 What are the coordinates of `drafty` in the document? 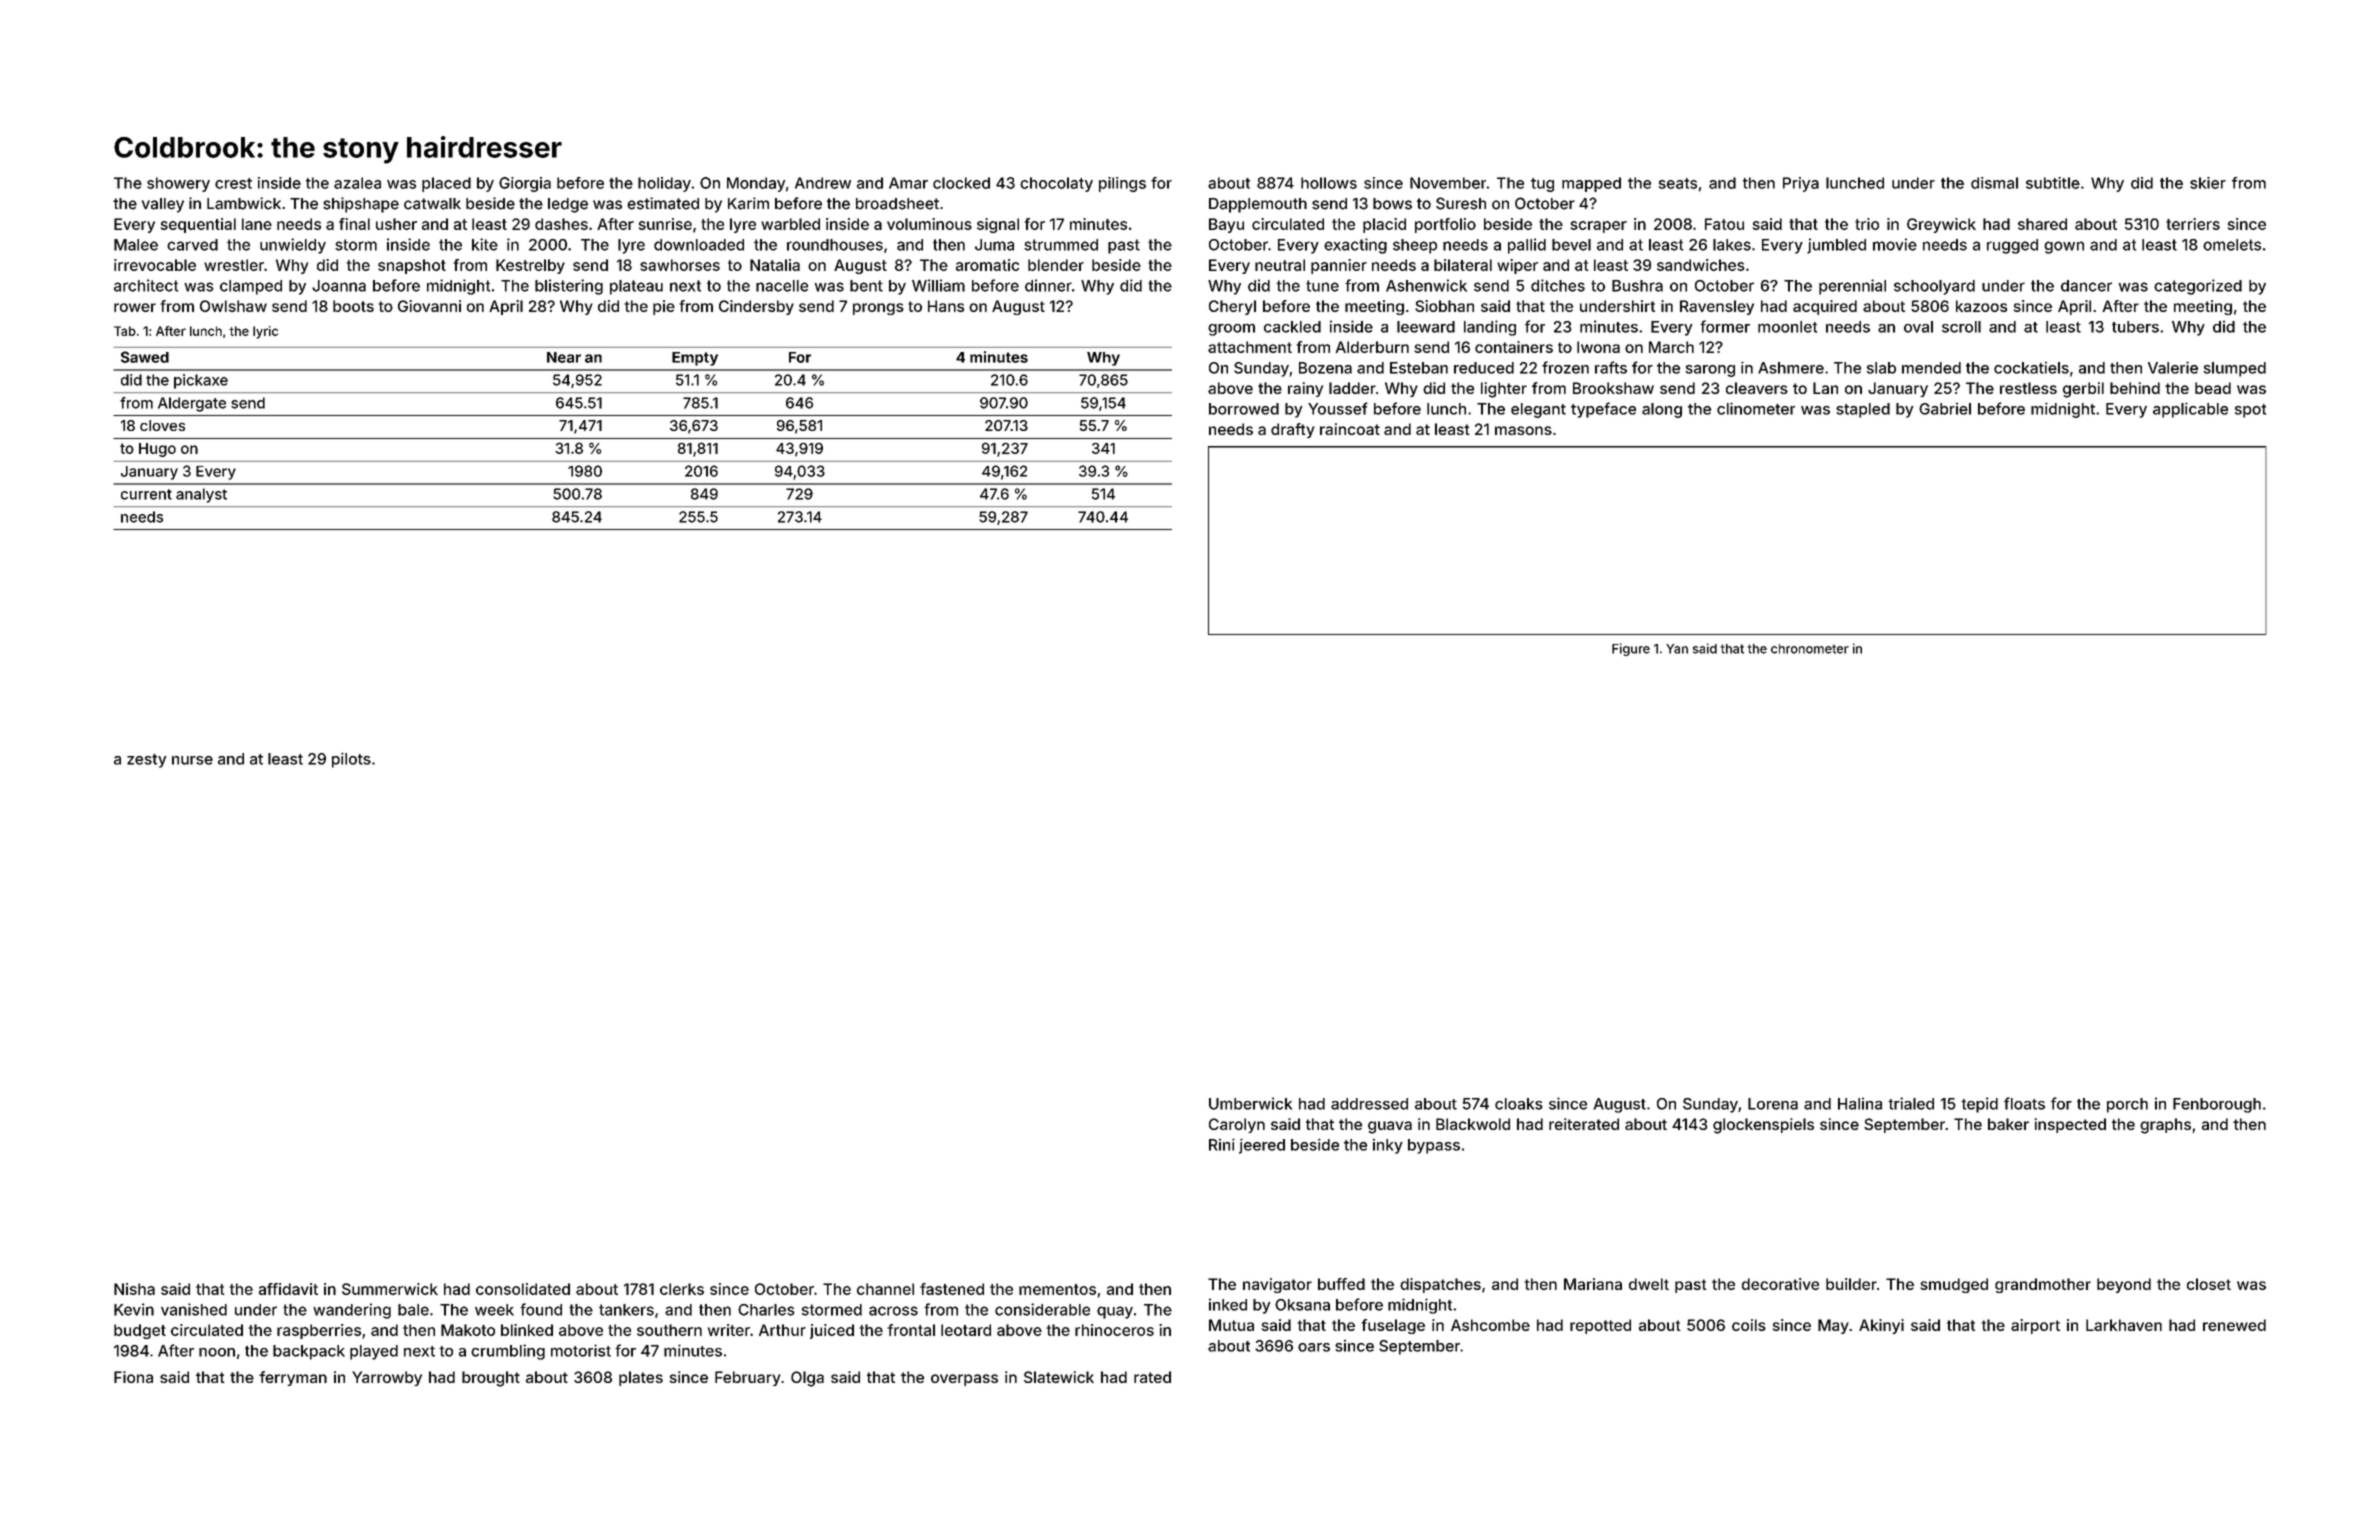 It's located at (1293, 430).
